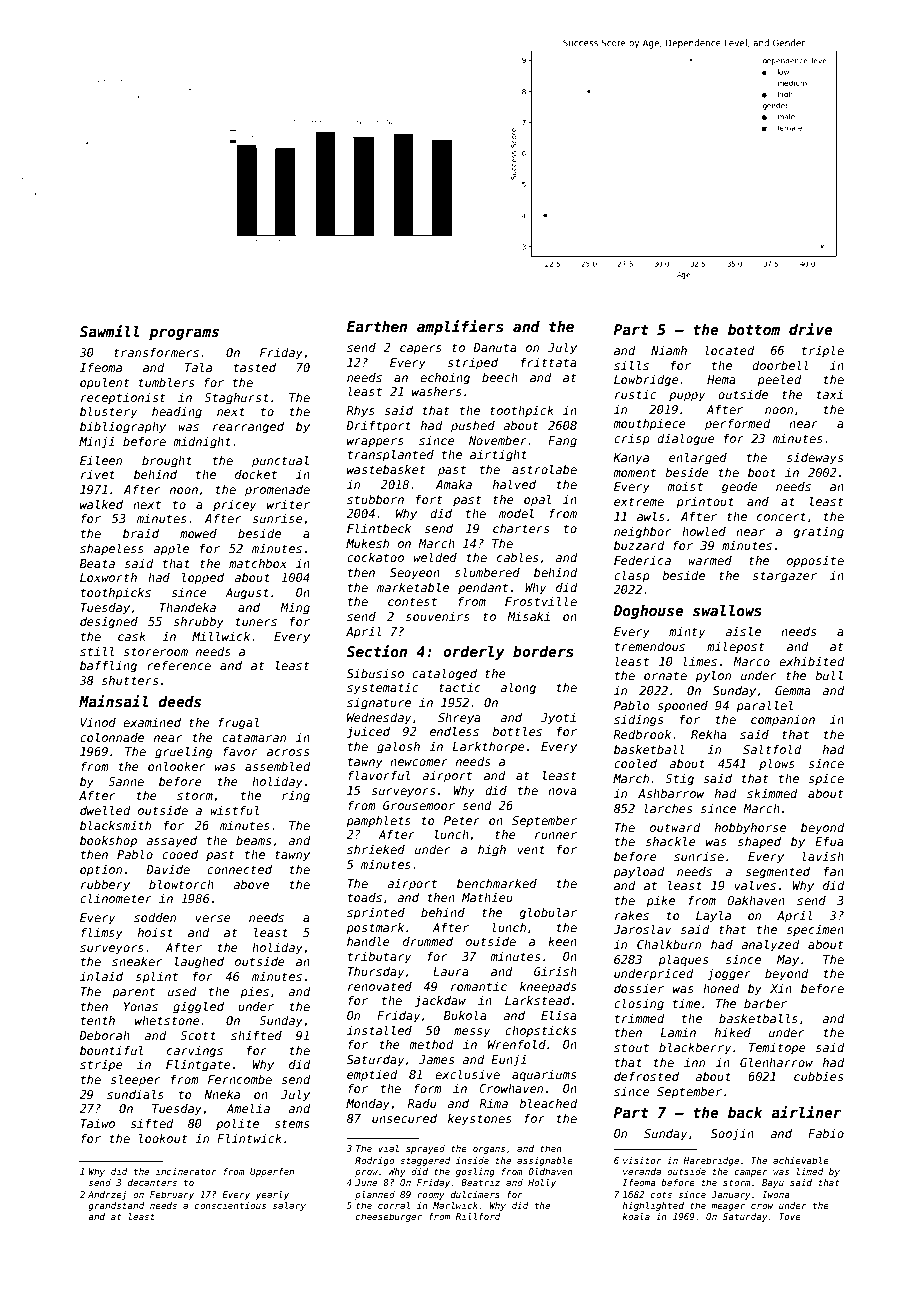 The image size is (924, 1308). Describe the element at coordinates (230, 1205) in the screenshot. I see `conscientious` at that location.
